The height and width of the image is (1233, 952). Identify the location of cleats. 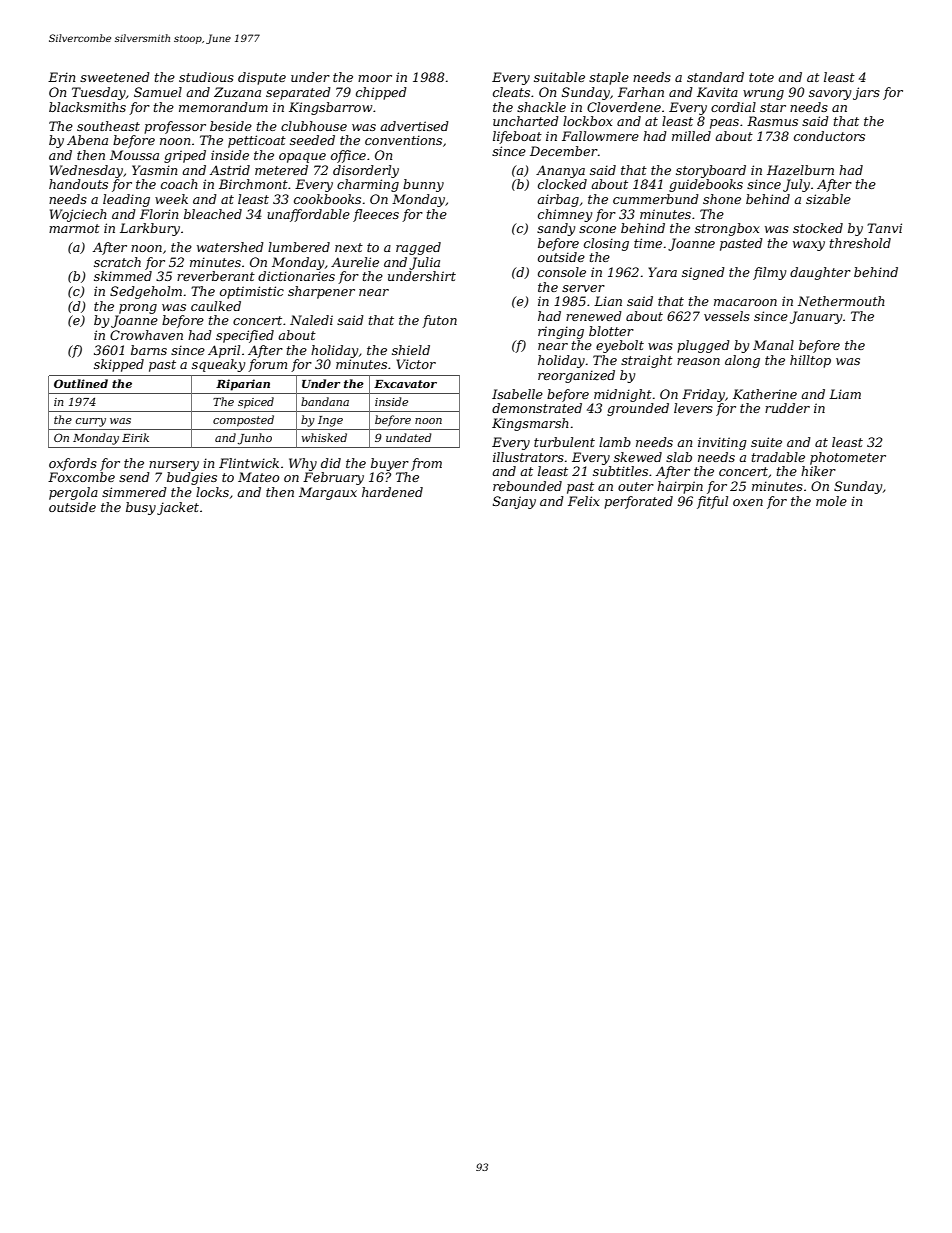
(511, 92).
